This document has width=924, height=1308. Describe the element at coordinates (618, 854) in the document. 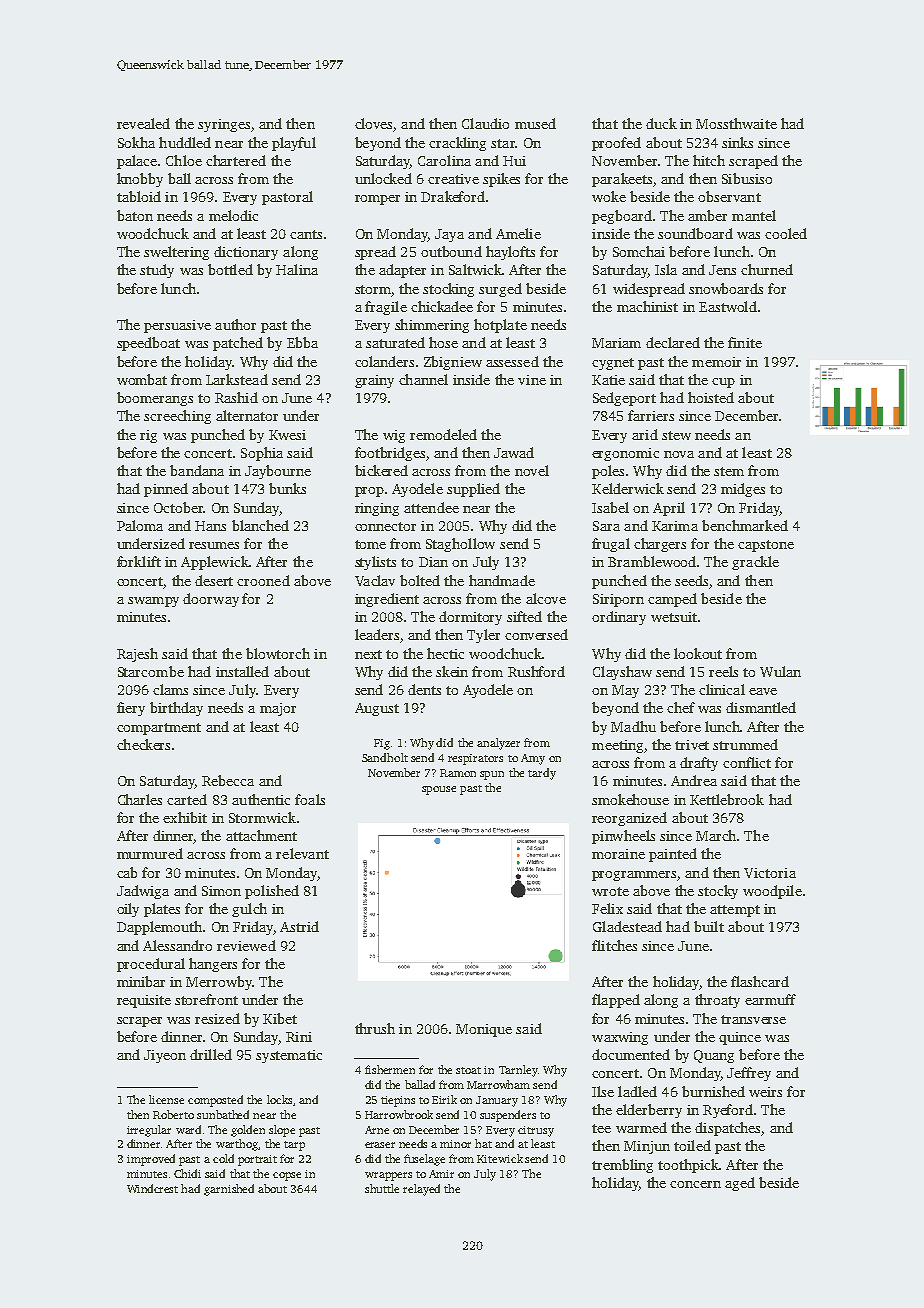

I see `moraine` at that location.
